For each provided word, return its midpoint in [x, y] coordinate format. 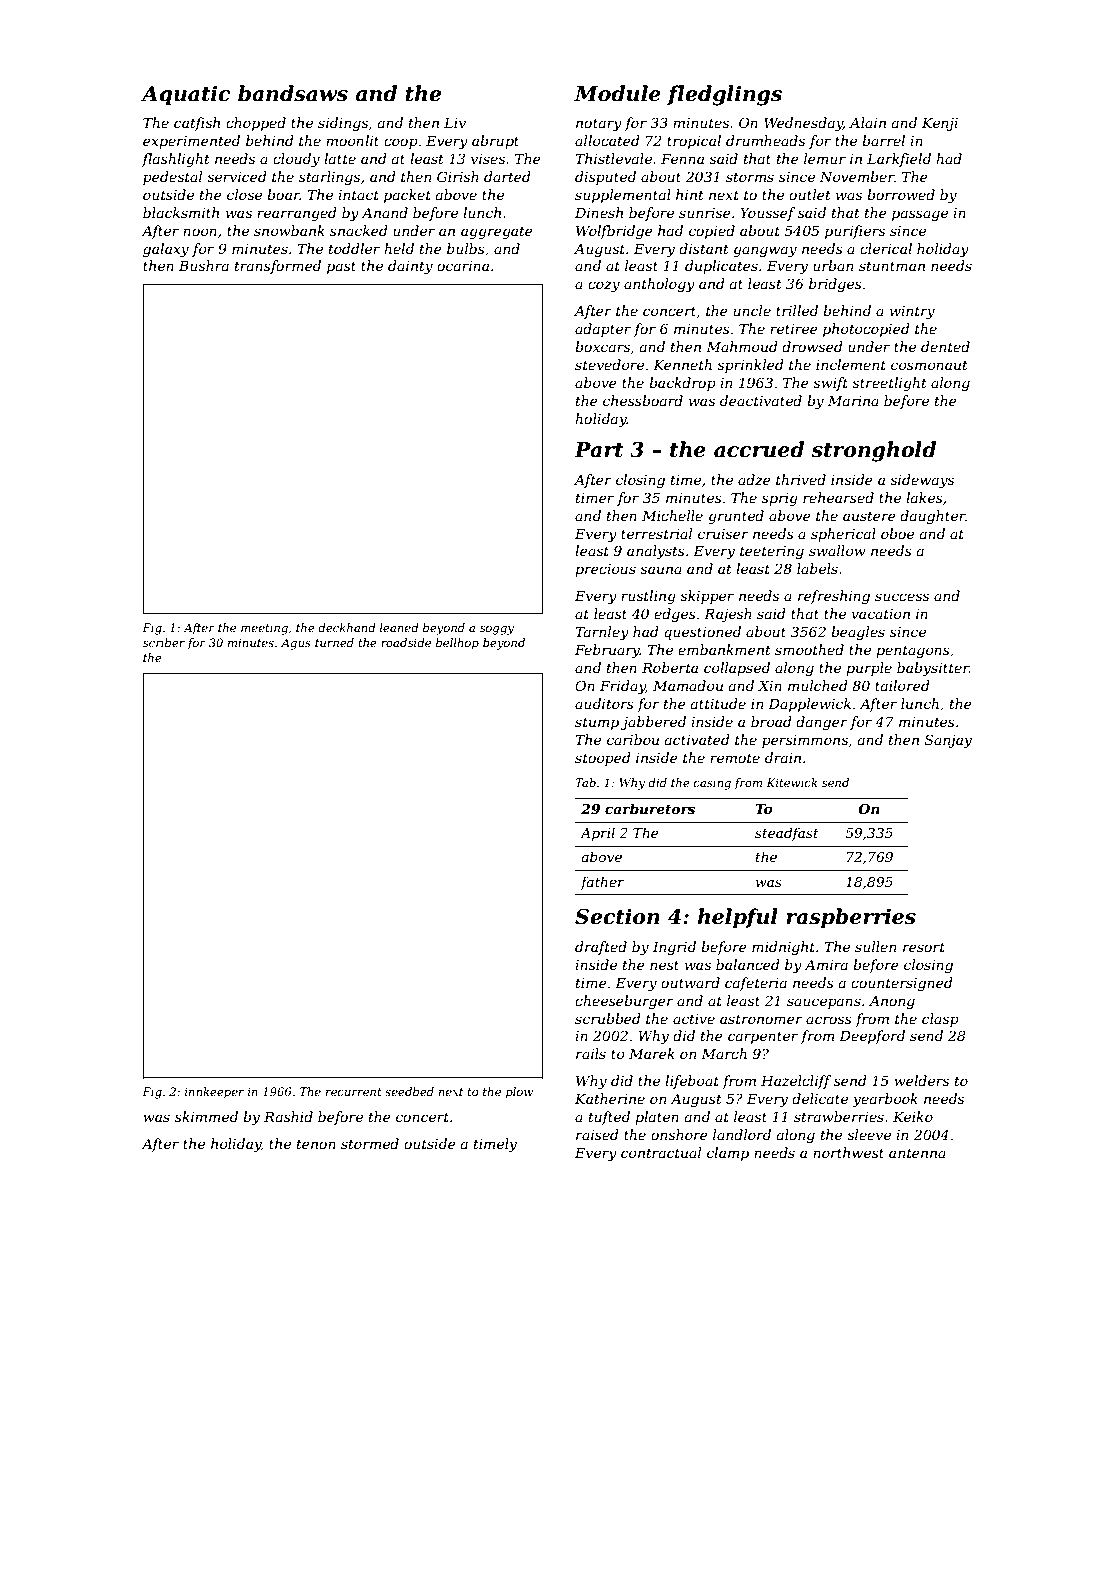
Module [617, 93]
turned [334, 642]
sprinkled [750, 366]
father [602, 883]
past [341, 267]
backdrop [682, 384]
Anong [892, 1002]
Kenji [940, 124]
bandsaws [293, 93]
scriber [164, 642]
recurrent [354, 1092]
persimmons [805, 741]
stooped [603, 759]
